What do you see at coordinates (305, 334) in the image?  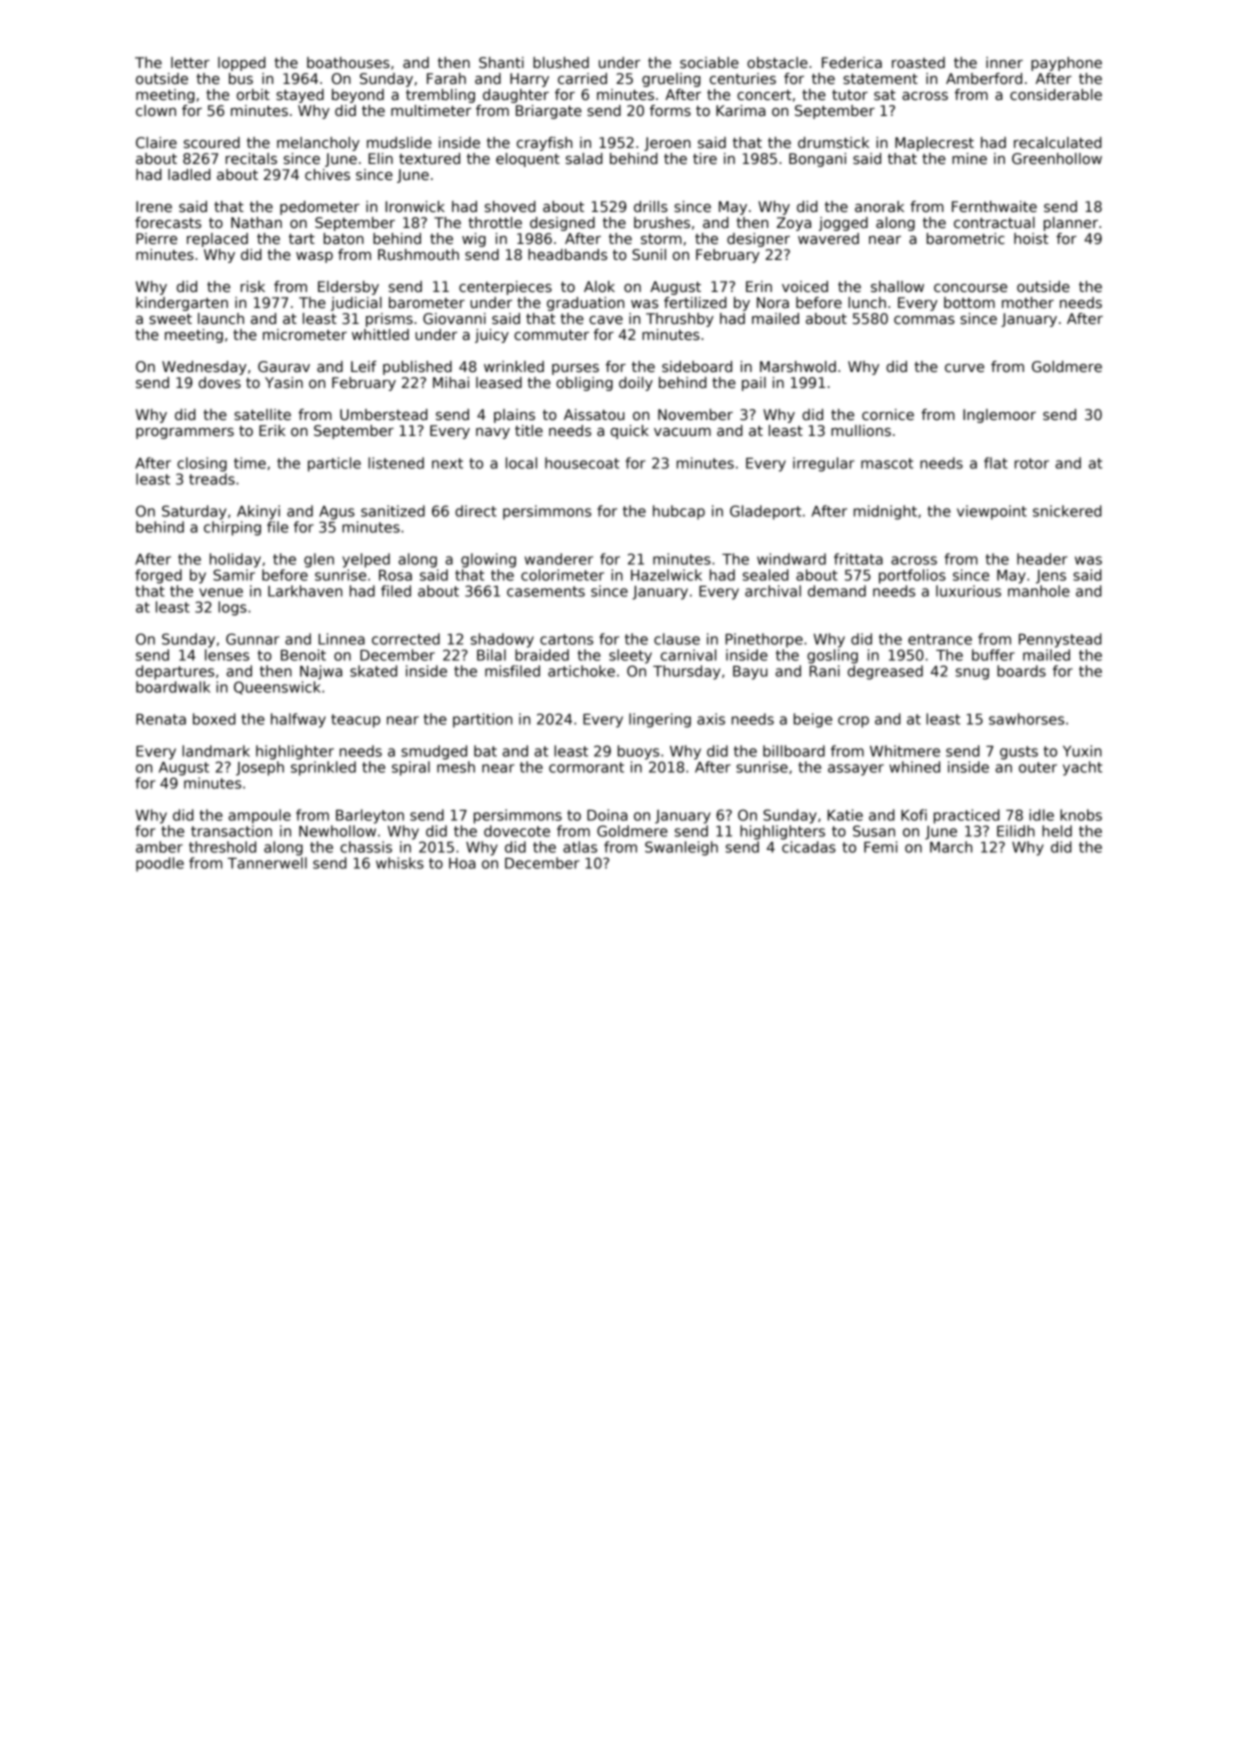 I see `micrometer` at bounding box center [305, 334].
